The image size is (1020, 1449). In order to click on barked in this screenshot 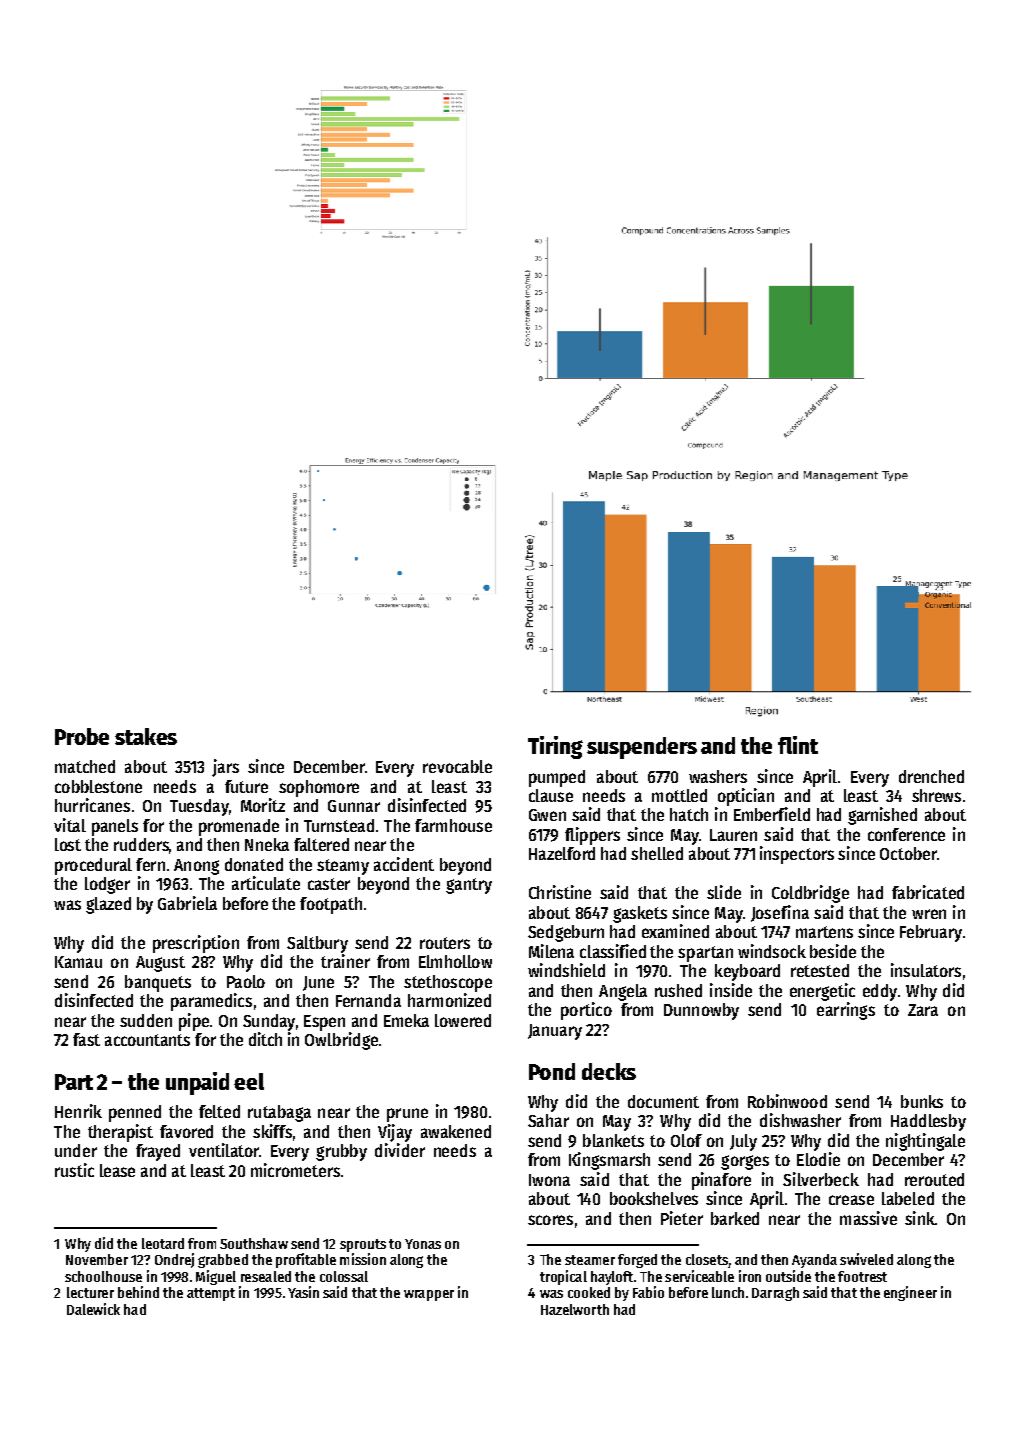, I will do `click(735, 1218)`.
